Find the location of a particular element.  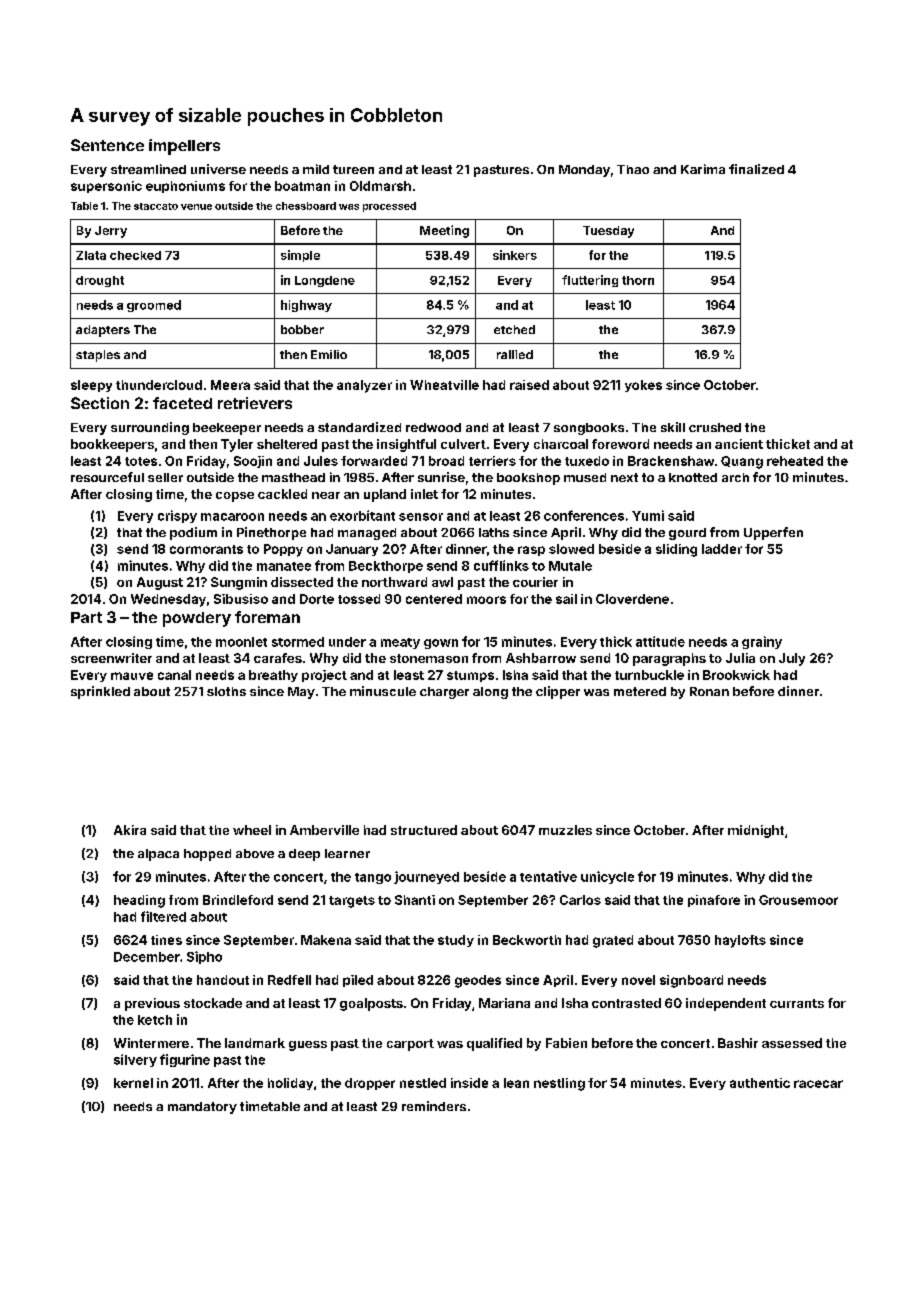

reminders is located at coordinates (434, 1106).
